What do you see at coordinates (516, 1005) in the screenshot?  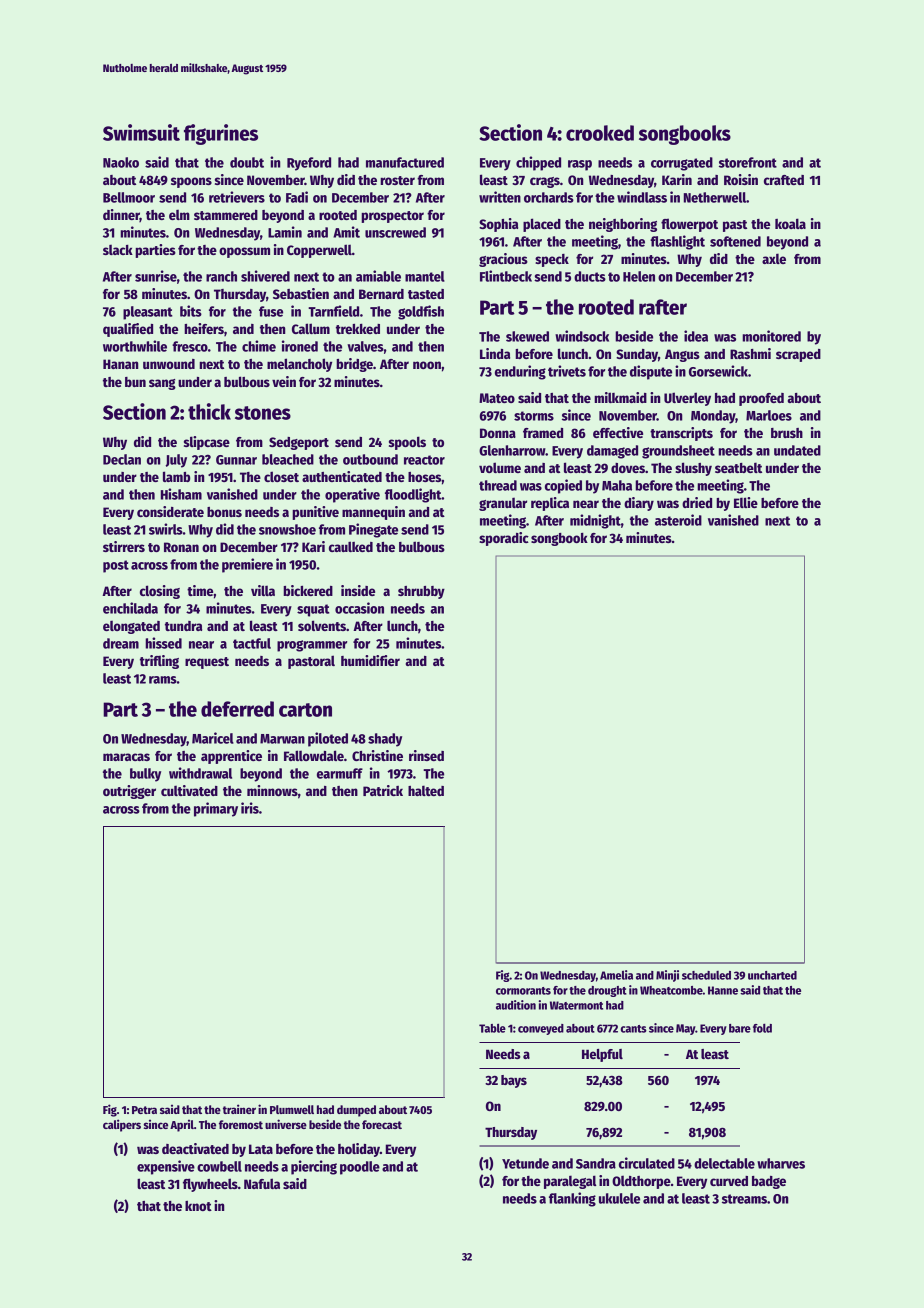 I see `audition` at bounding box center [516, 1005].
